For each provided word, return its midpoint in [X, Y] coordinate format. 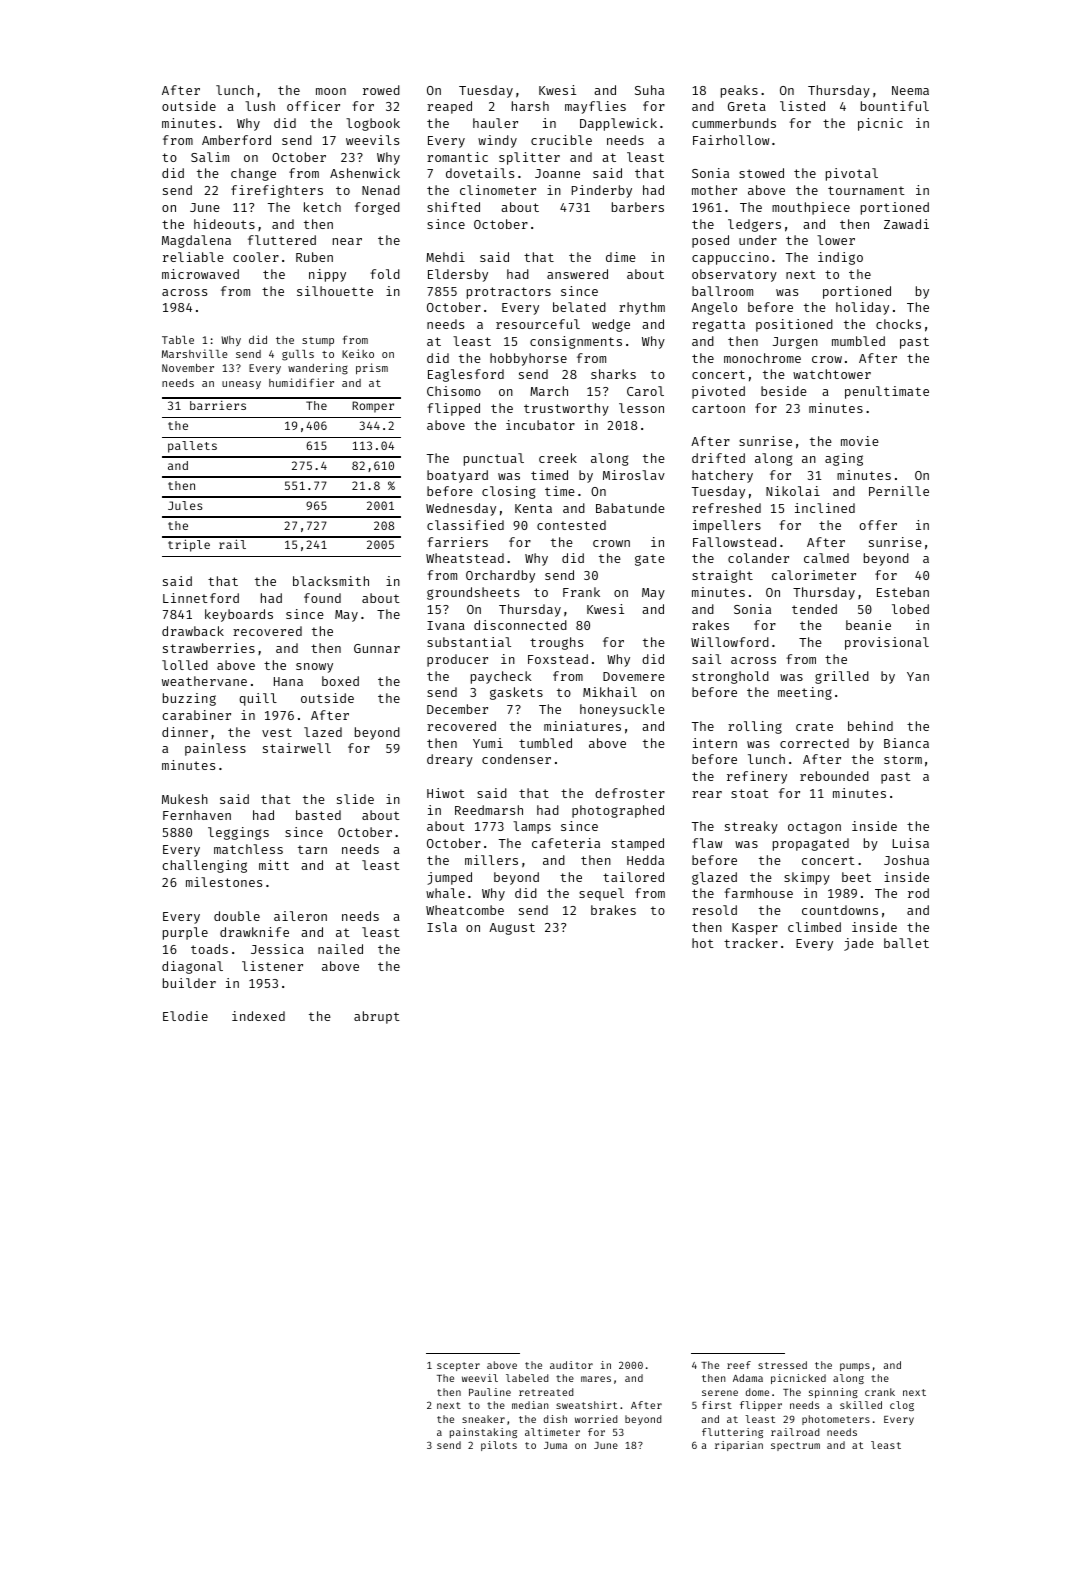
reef [739, 1365]
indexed [258, 1016]
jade [859, 944]
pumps [855, 1367]
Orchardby [500, 576]
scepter [458, 1366]
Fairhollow [731, 140]
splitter [529, 158]
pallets [192, 447]
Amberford [236, 140]
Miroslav [634, 475]
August [512, 929]
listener [272, 966]
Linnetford [201, 598]
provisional [887, 643]
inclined [825, 508]
